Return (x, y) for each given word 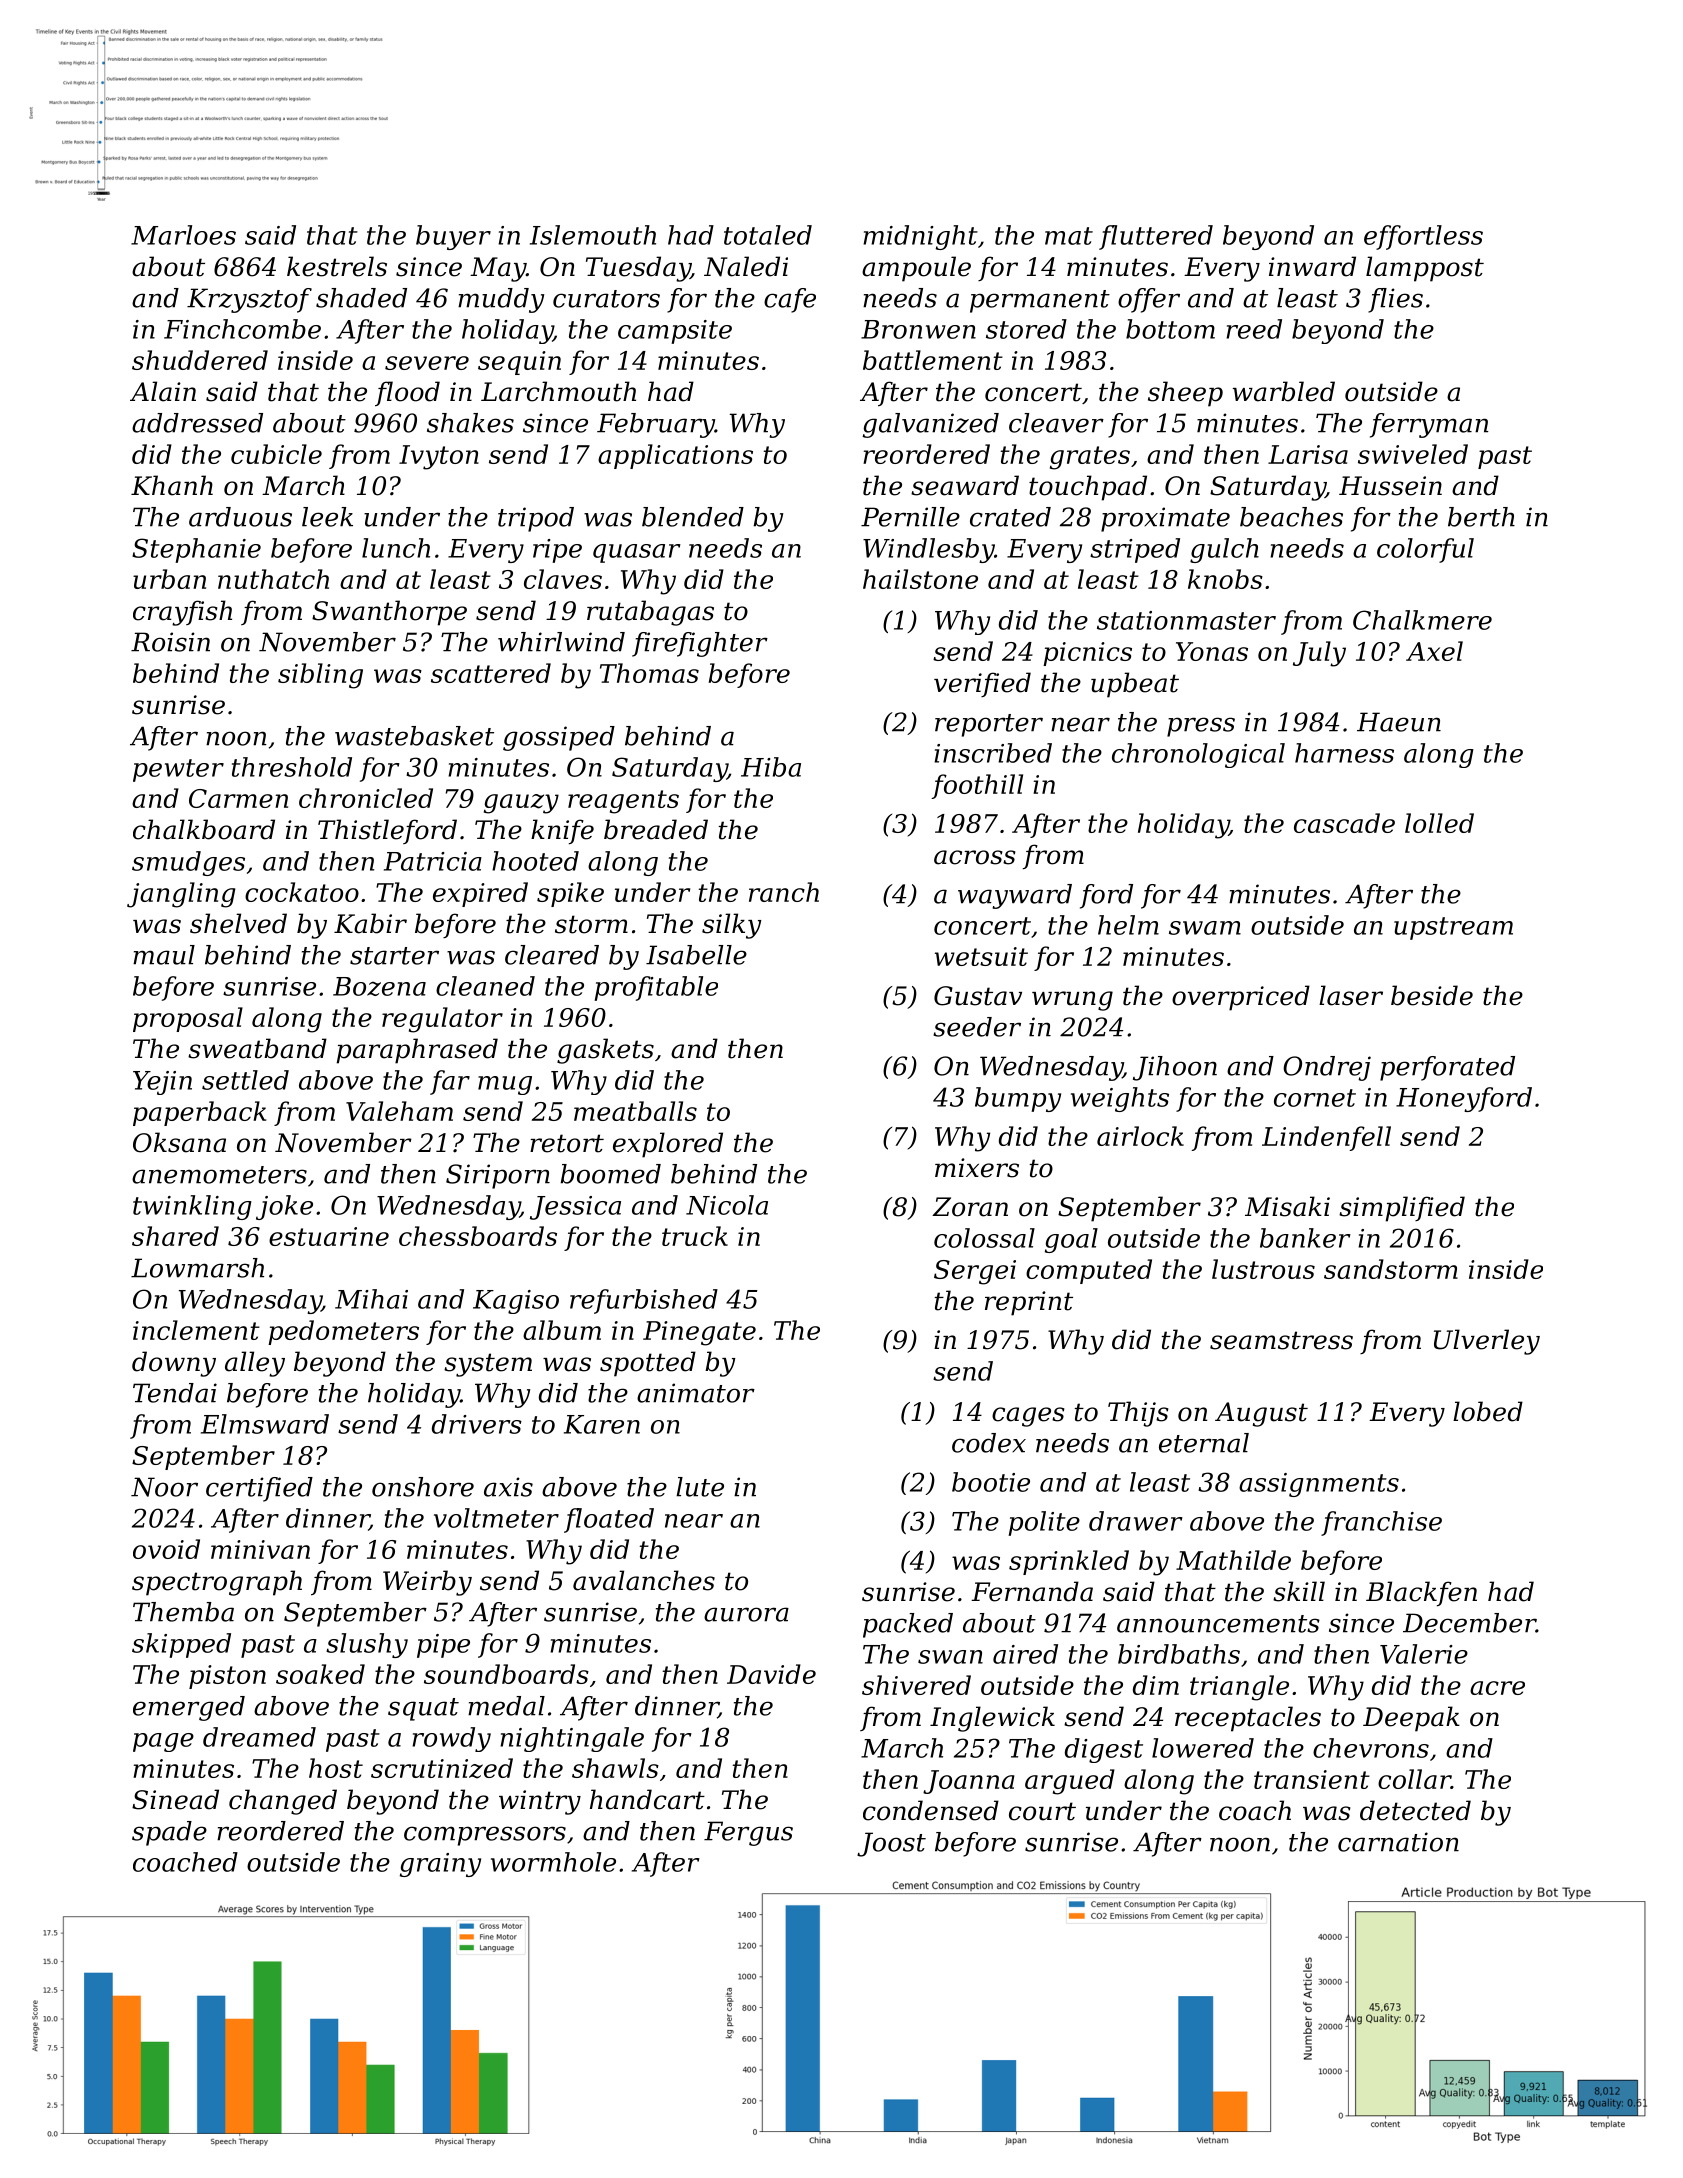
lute (700, 1487)
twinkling (192, 1207)
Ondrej (1327, 1068)
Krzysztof (249, 300)
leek (327, 517)
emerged (189, 1708)
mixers (977, 1168)
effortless (1423, 237)
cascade (1344, 823)
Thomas (649, 673)
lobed (1488, 1411)
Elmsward (265, 1424)
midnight (920, 237)
